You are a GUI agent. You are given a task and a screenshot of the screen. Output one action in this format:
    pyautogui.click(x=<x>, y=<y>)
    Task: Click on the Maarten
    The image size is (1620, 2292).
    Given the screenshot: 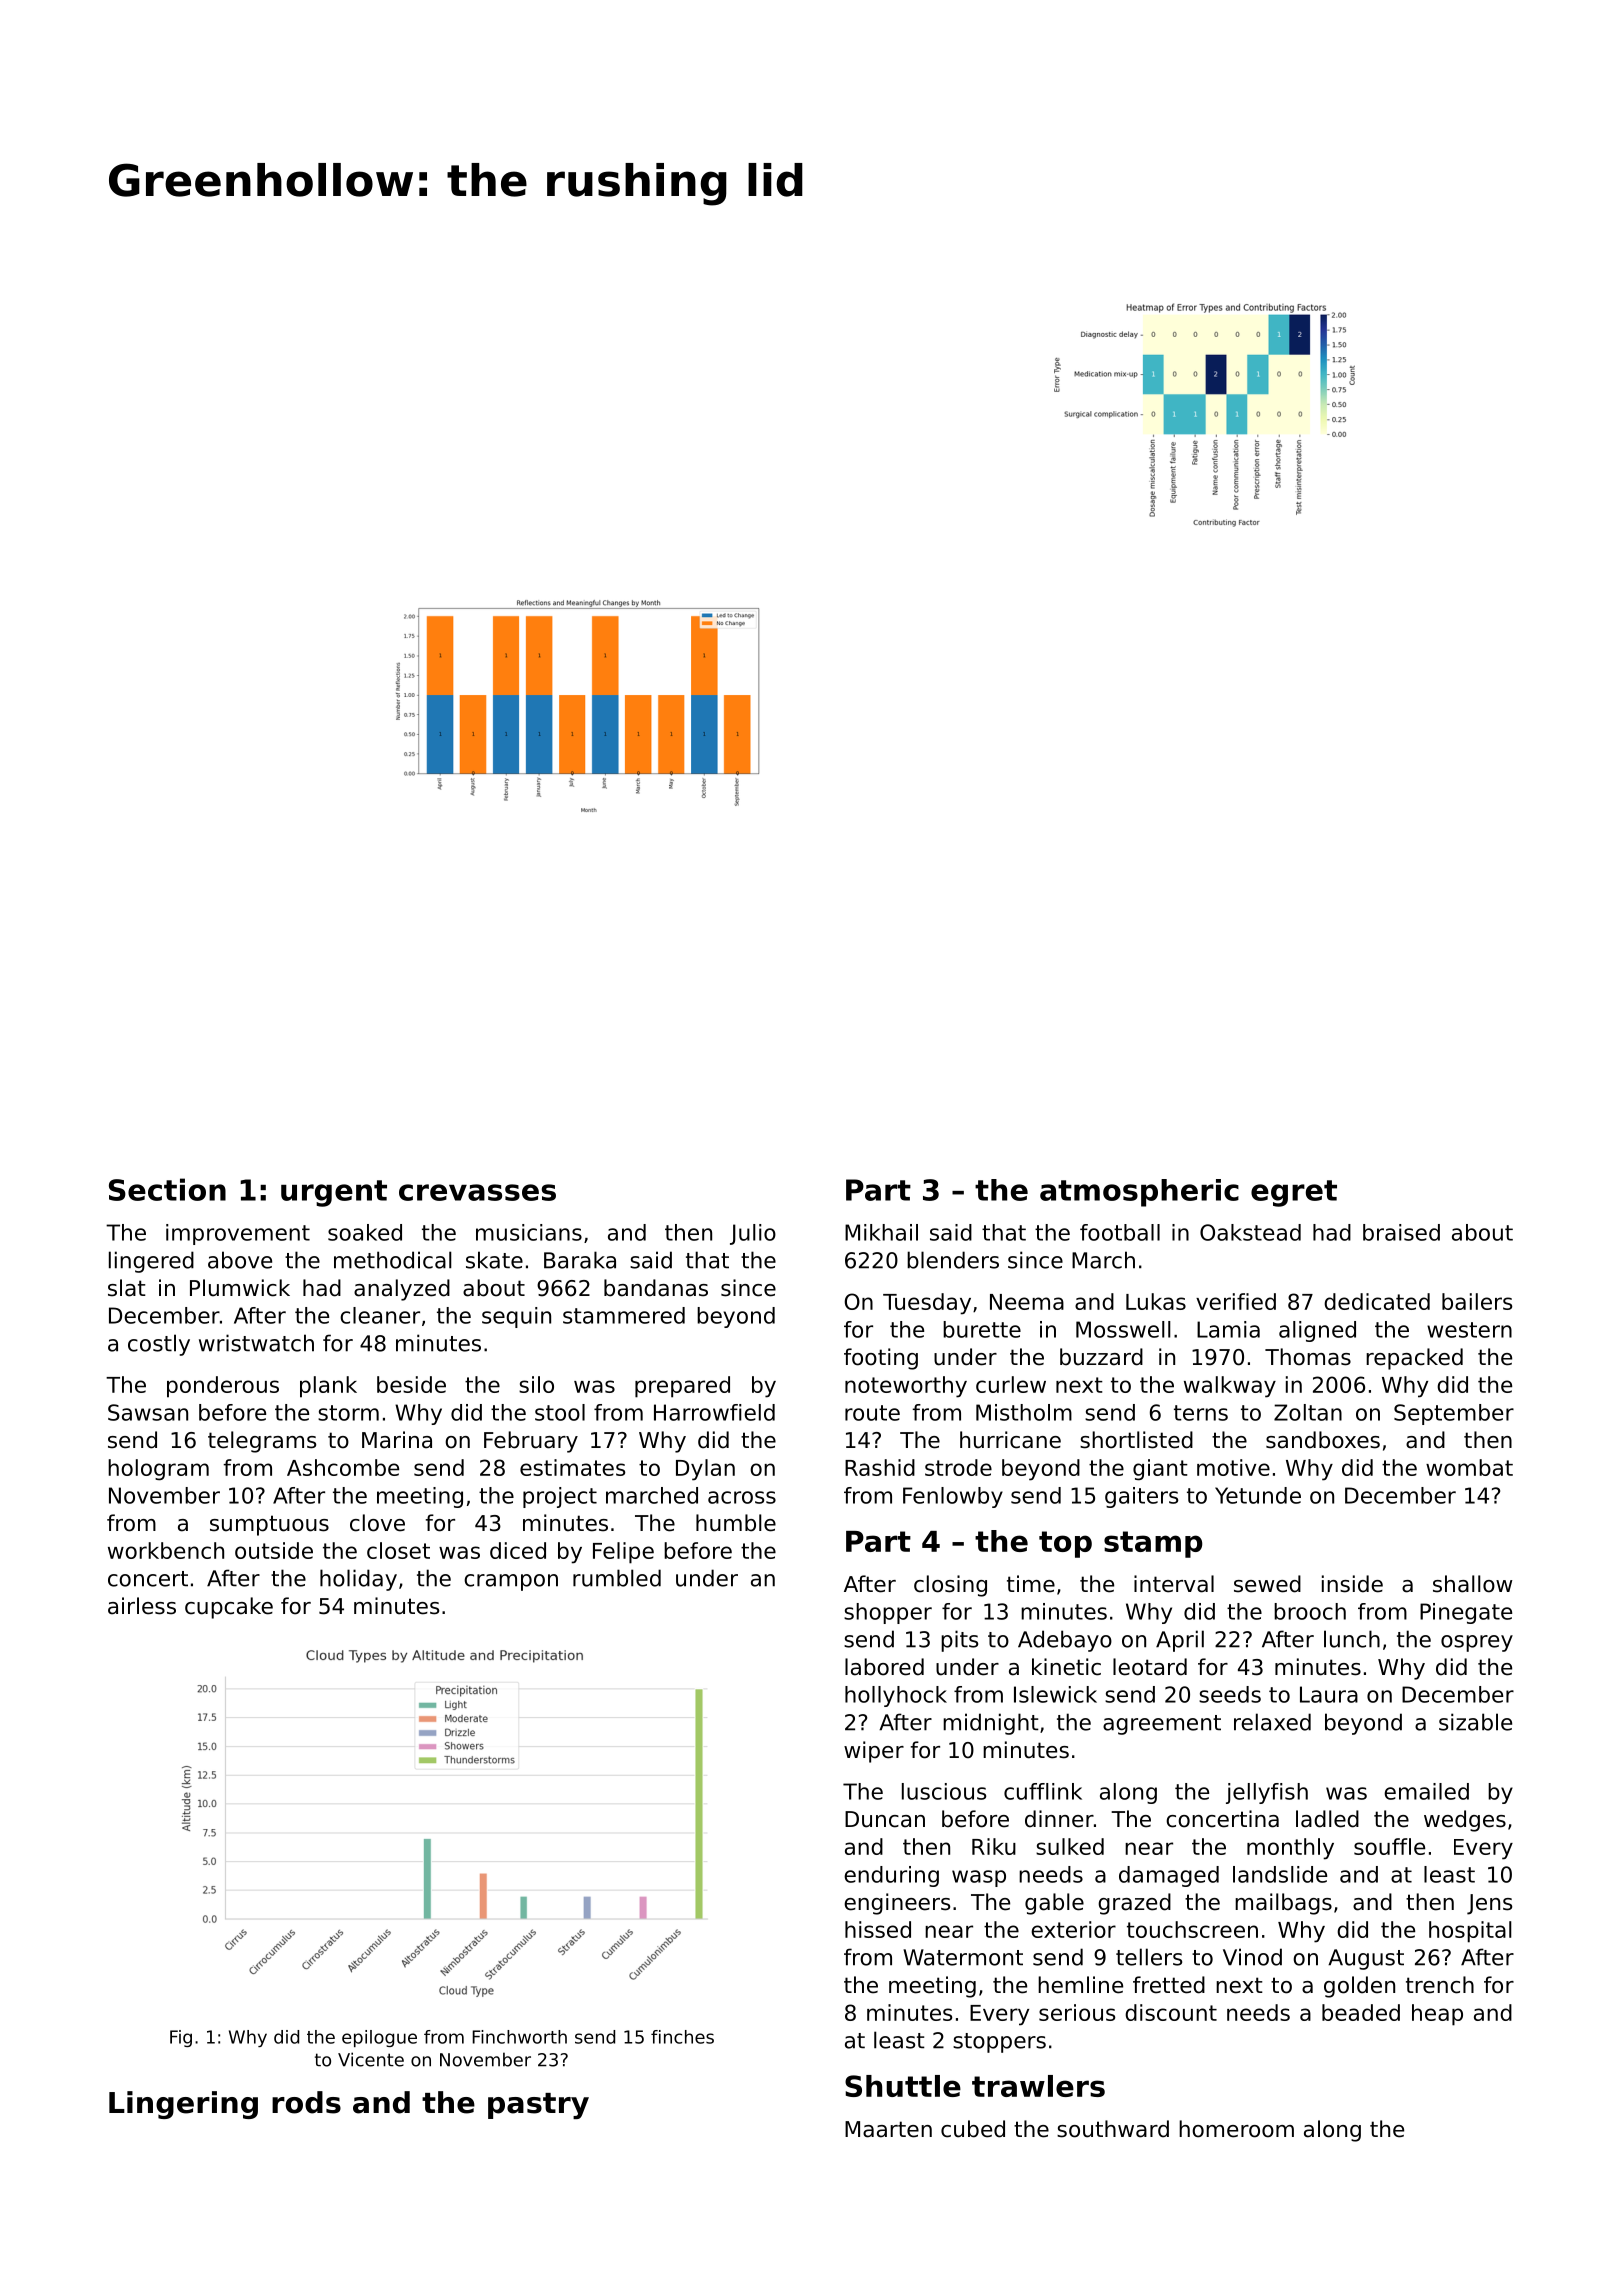 What is the action you would take?
    pyautogui.click(x=888, y=2129)
